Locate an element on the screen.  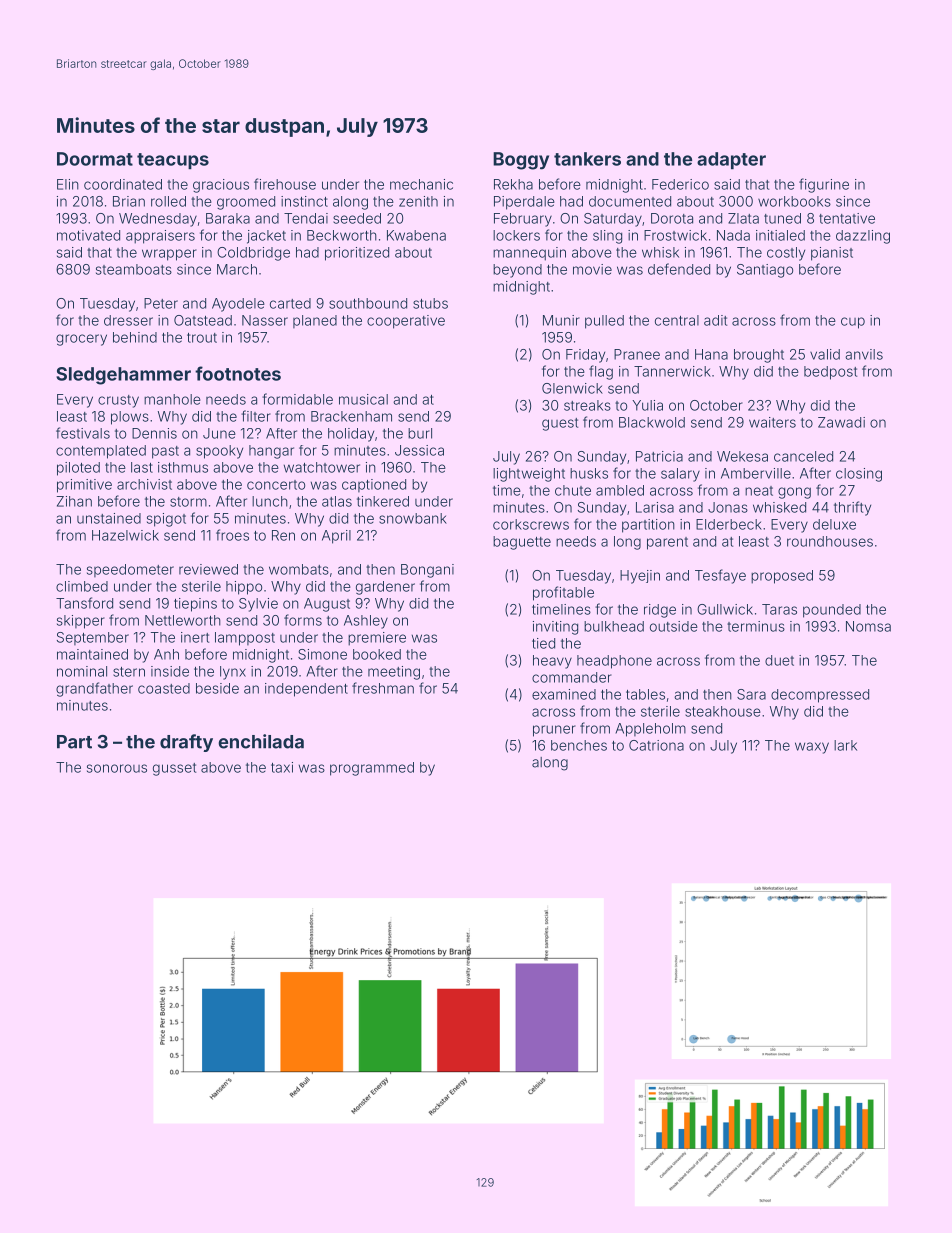
prioritized is located at coordinates (357, 254).
